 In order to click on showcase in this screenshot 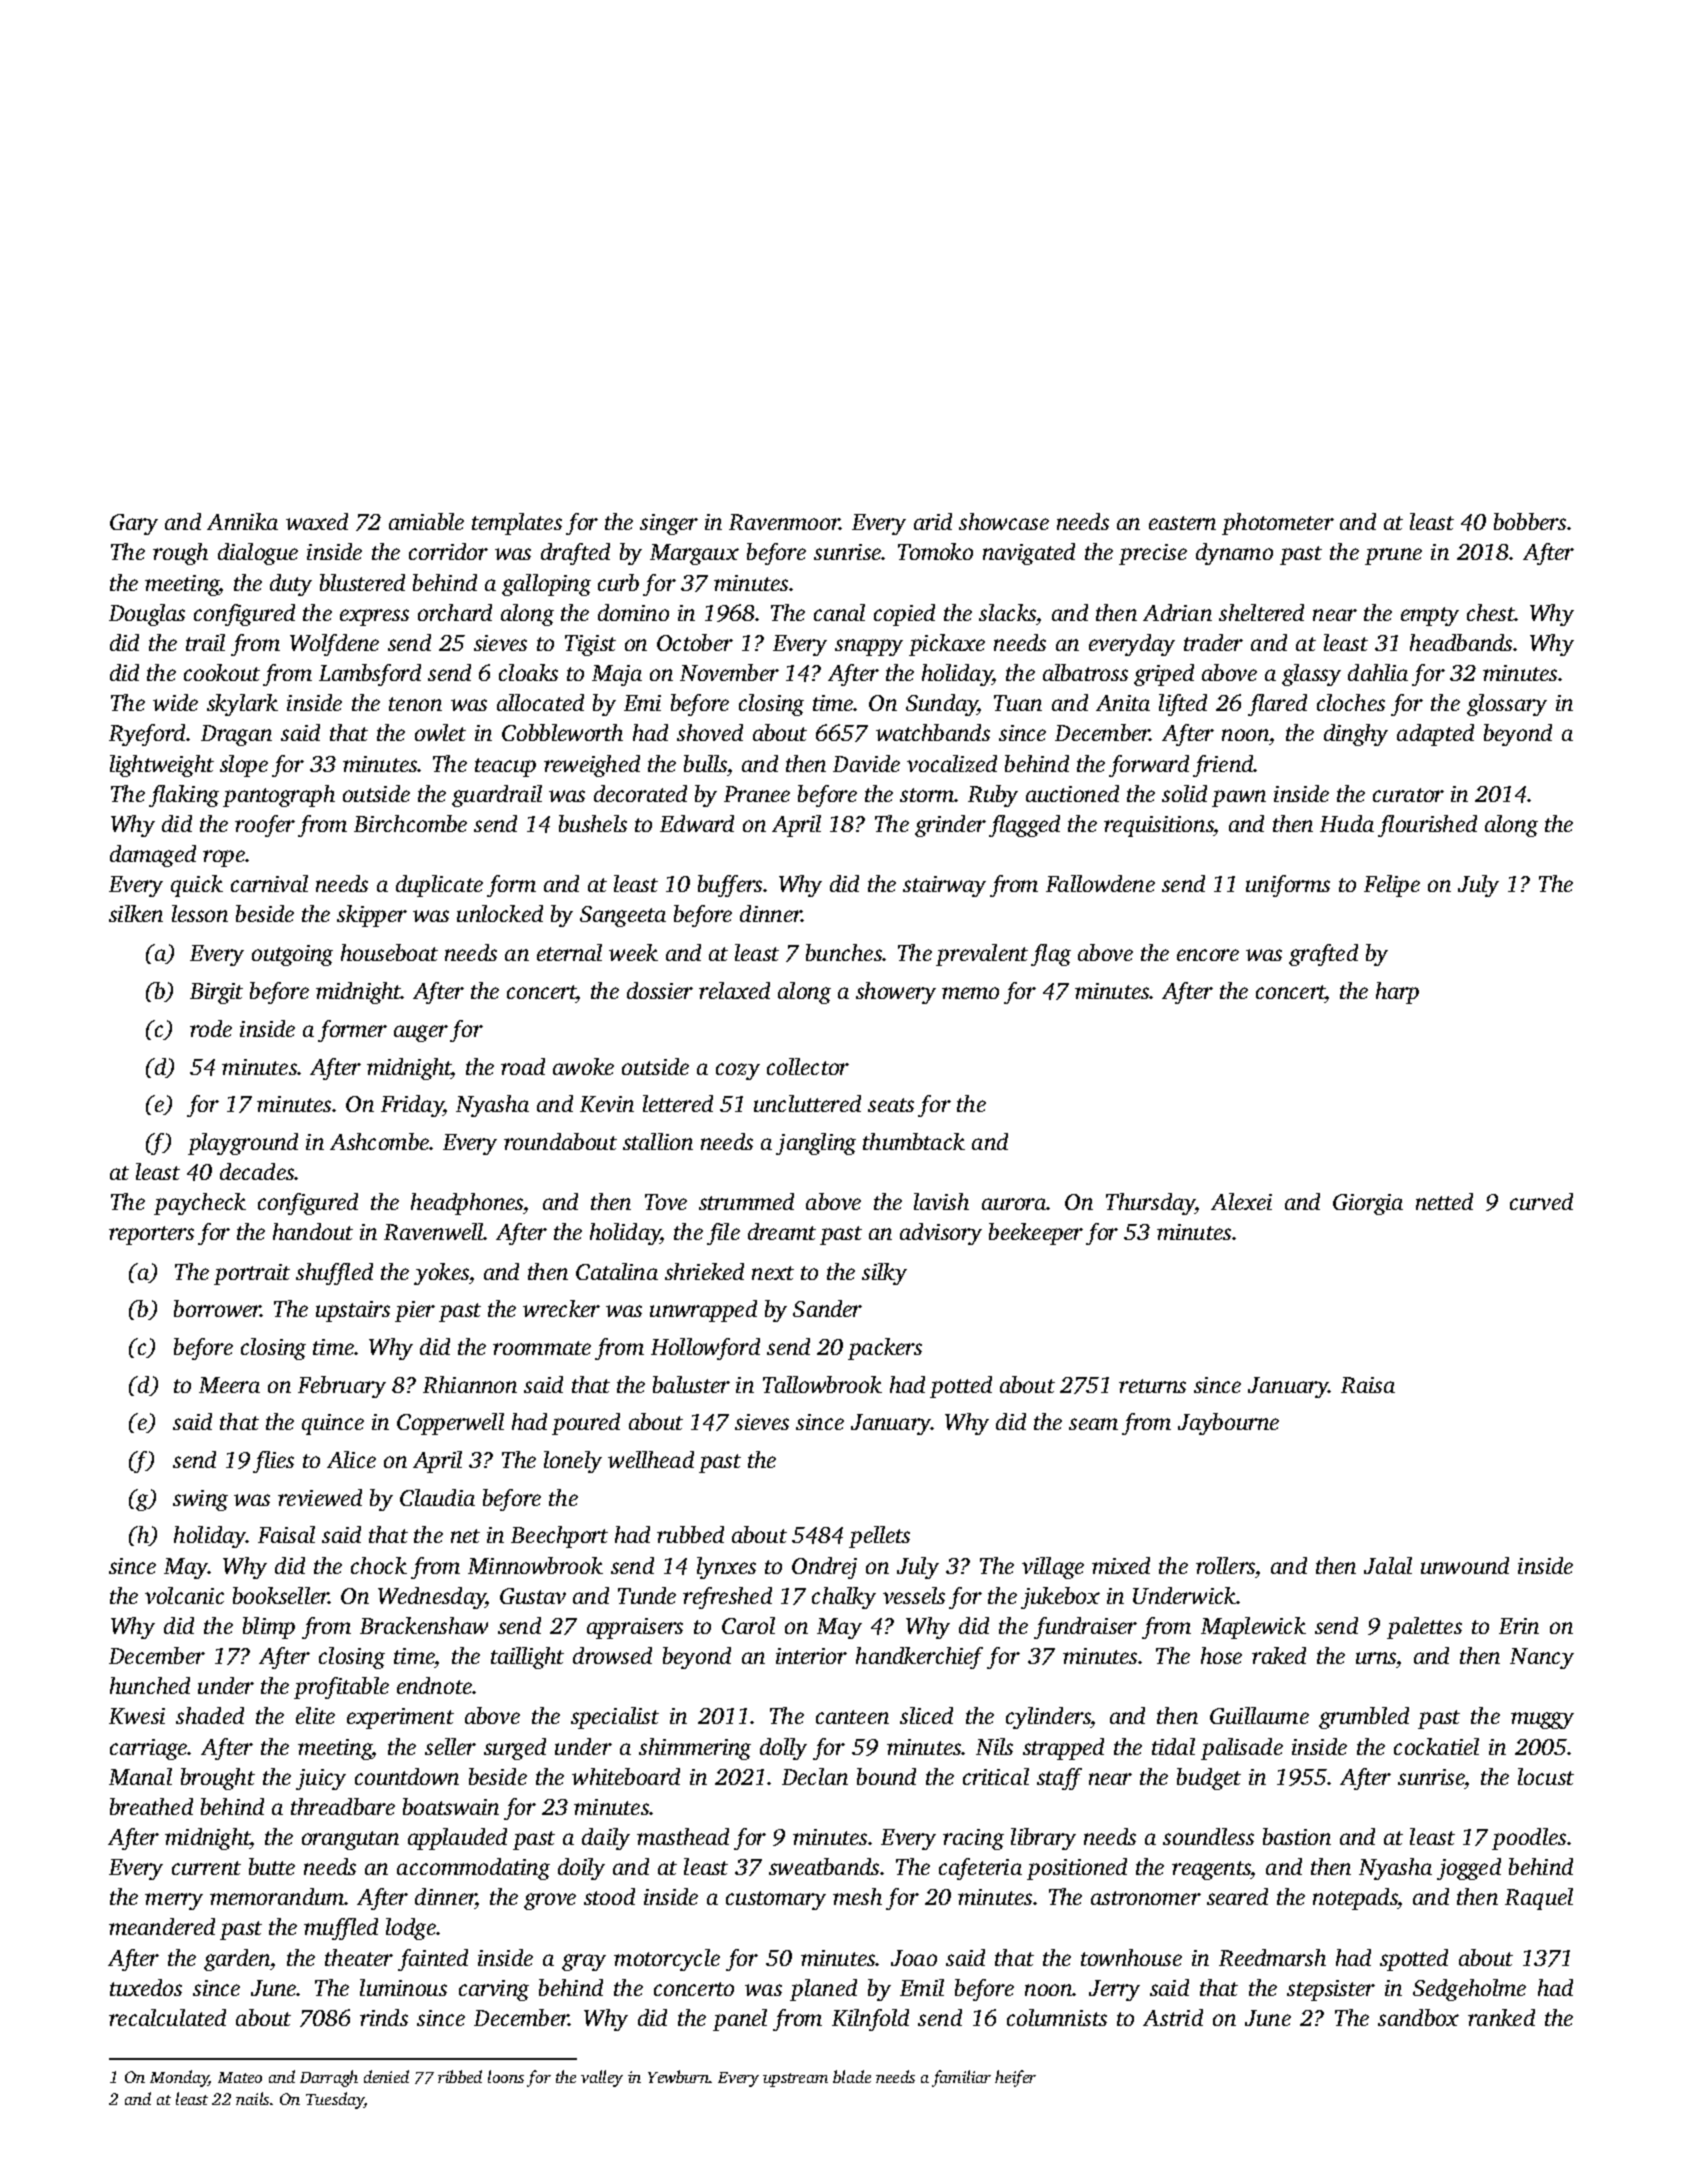, I will do `click(1004, 521)`.
